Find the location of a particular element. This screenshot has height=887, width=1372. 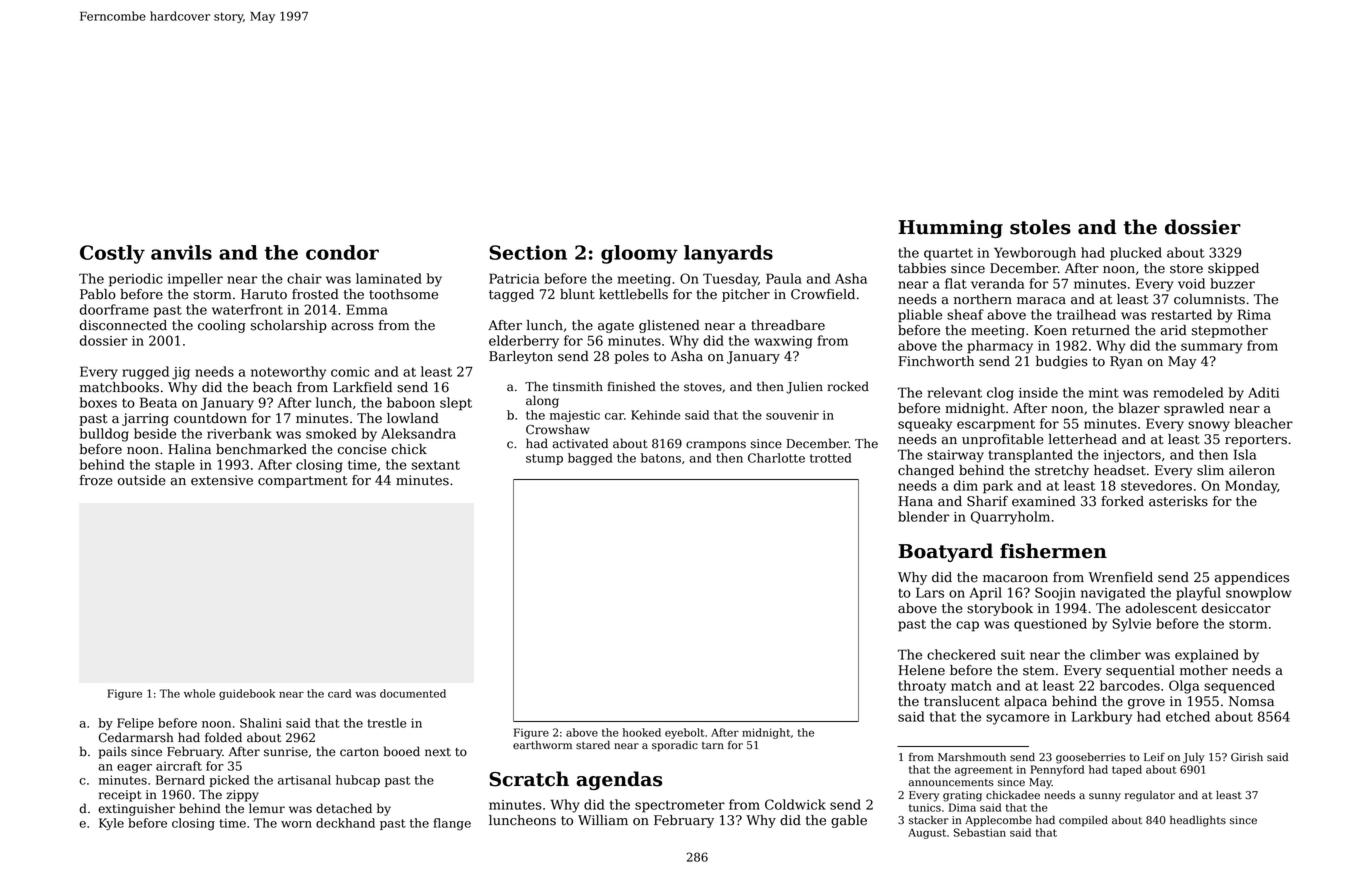

flange is located at coordinates (452, 824).
